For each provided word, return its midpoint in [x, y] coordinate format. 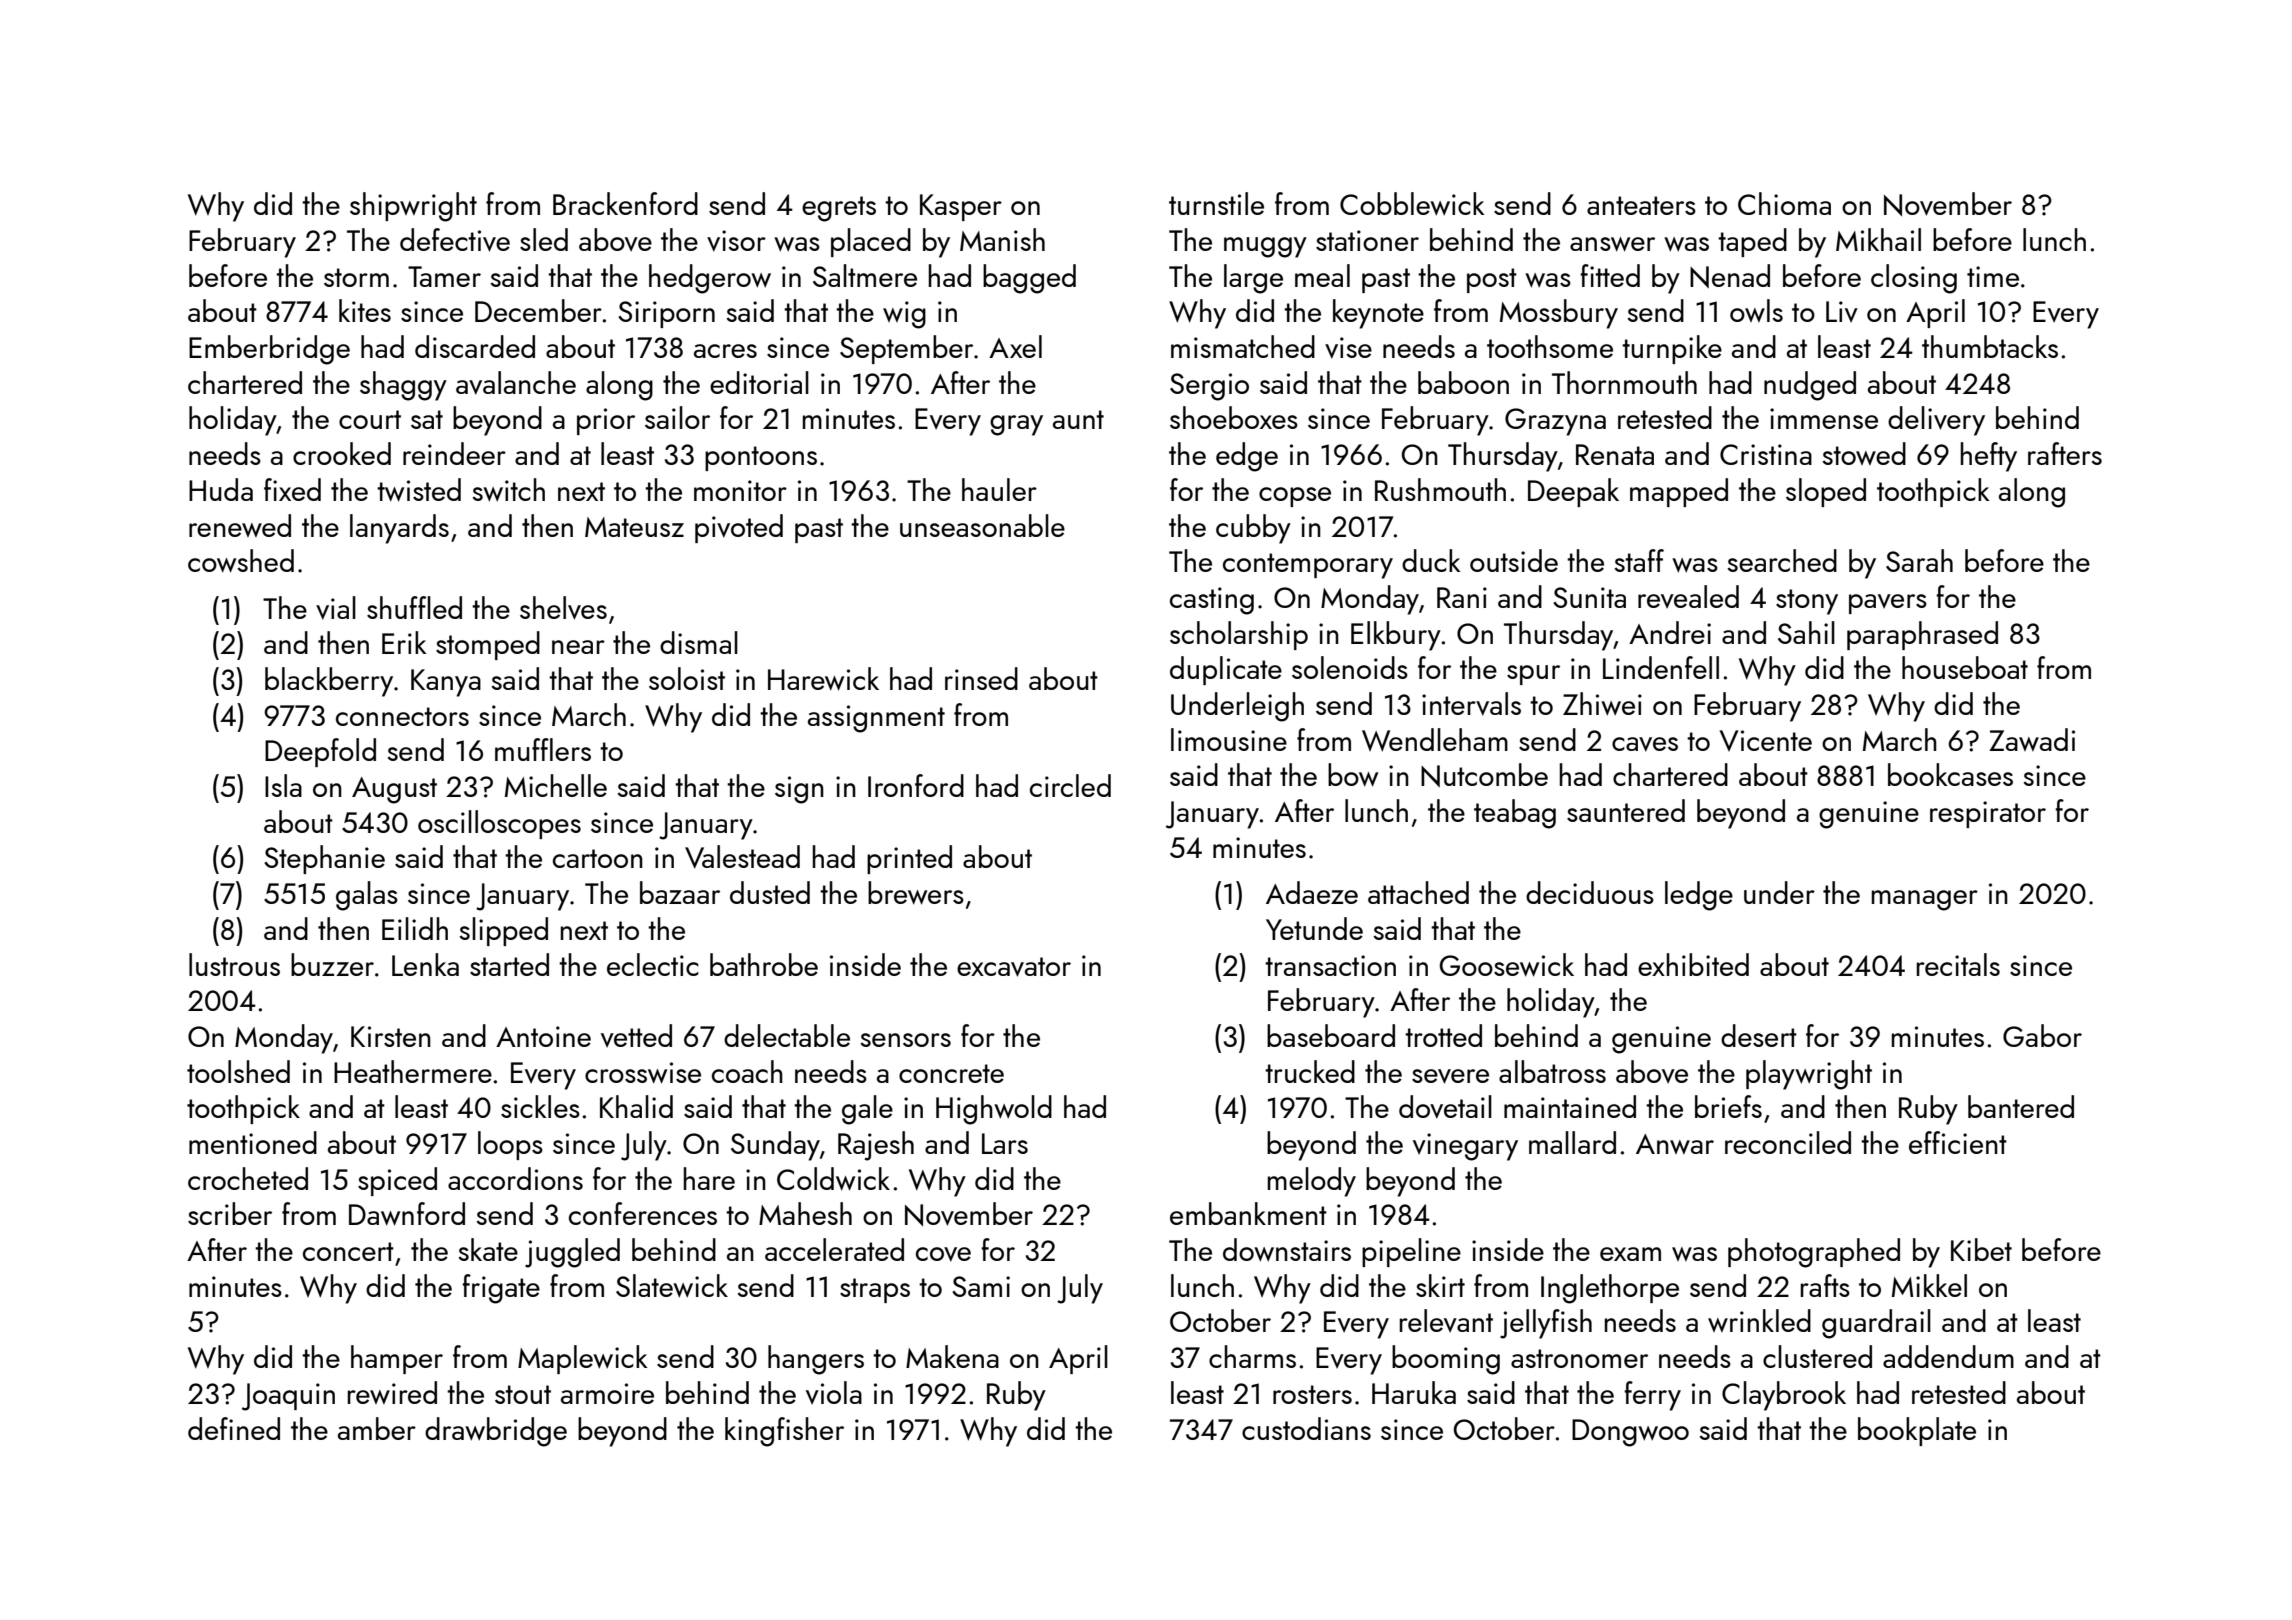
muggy [1265, 247]
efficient [1958, 1142]
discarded [475, 346]
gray [1016, 425]
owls [1756, 310]
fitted [1610, 275]
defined [234, 1428]
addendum [1948, 1356]
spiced [397, 1181]
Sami [981, 1286]
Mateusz [634, 527]
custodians [1306, 1428]
